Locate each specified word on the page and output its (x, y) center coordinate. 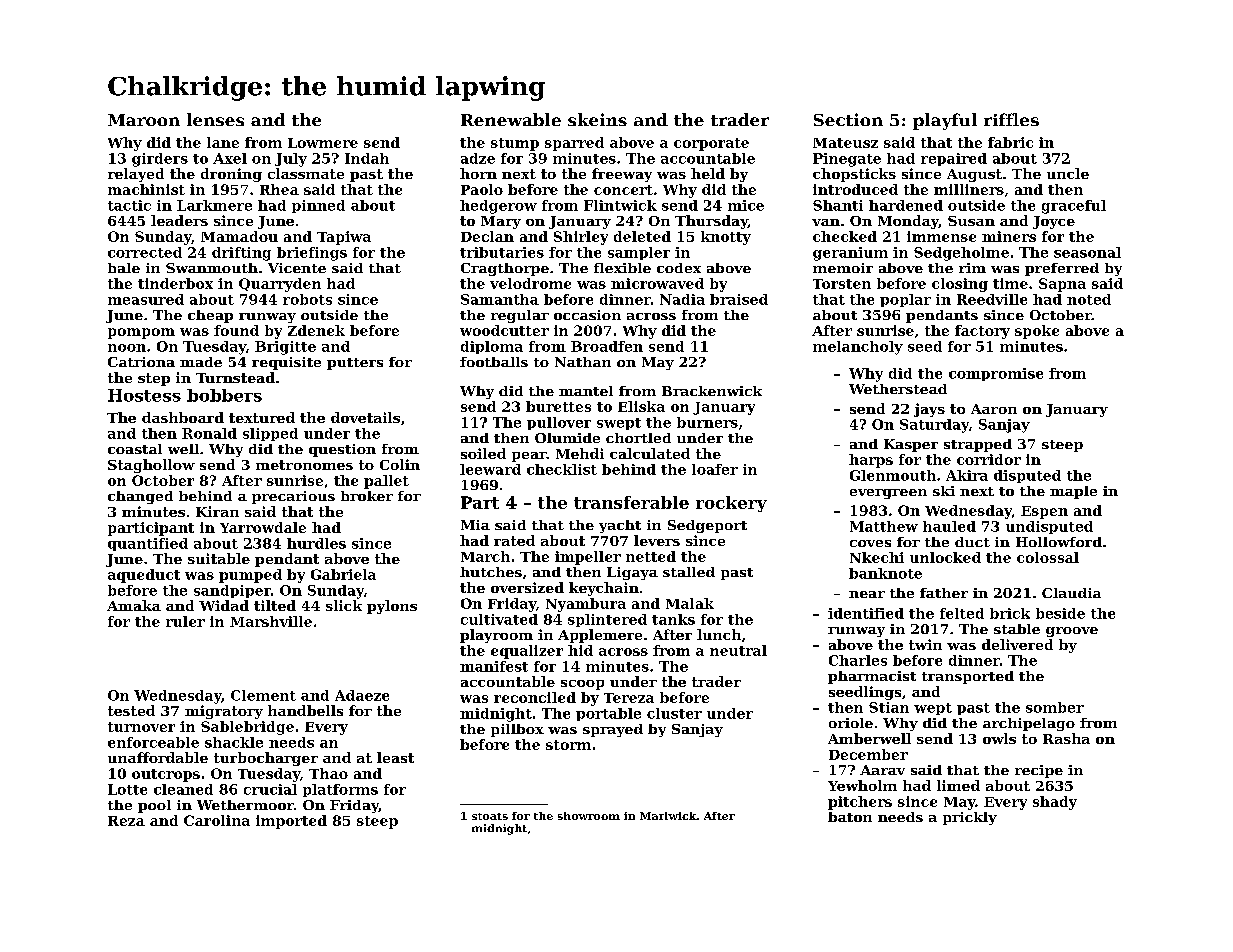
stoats (490, 816)
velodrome (530, 283)
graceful (1074, 207)
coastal (135, 449)
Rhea (279, 189)
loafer (715, 469)
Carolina (217, 820)
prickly (970, 818)
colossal (1048, 557)
